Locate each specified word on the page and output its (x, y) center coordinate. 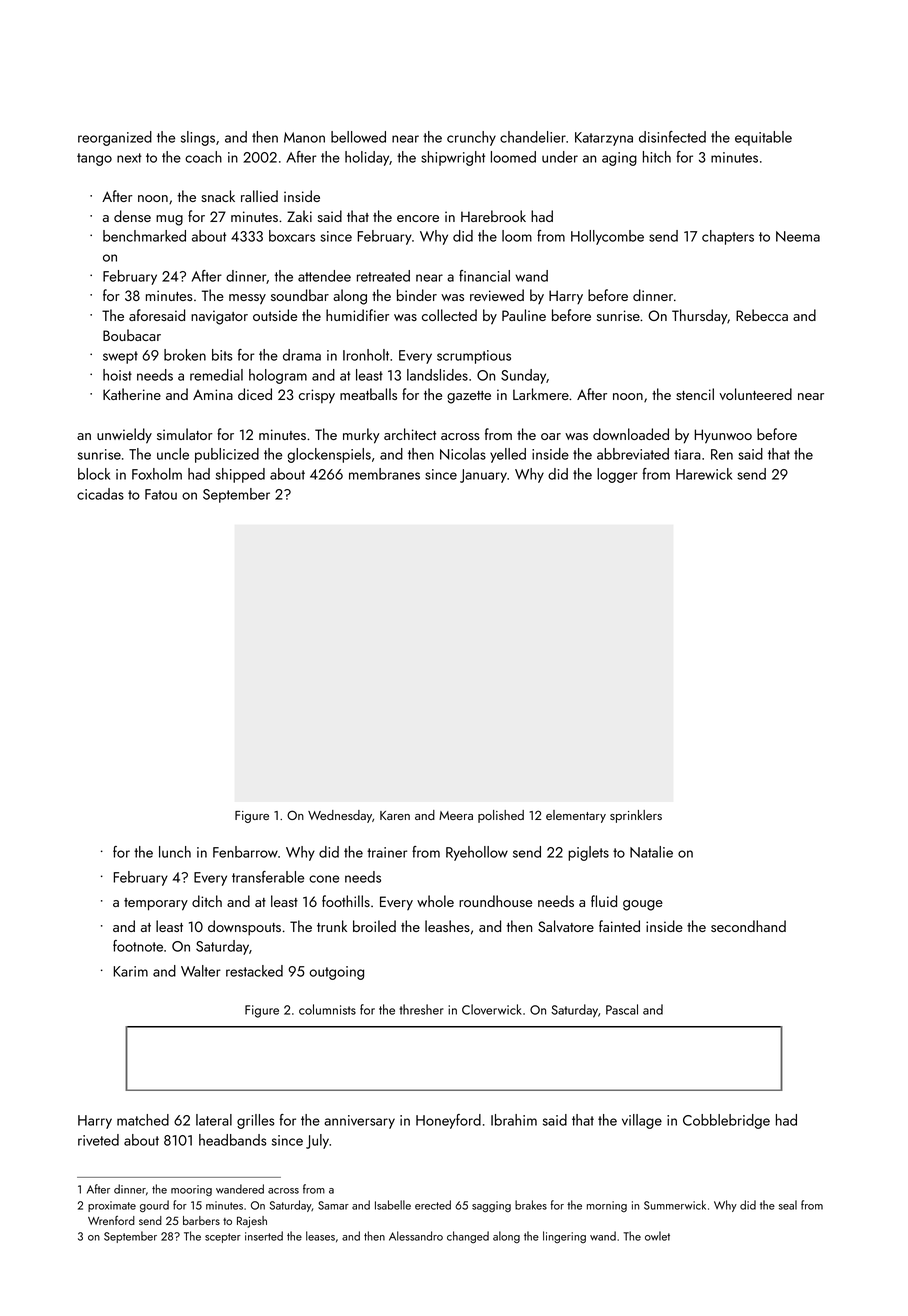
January (483, 476)
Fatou (161, 494)
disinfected (672, 137)
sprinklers (636, 816)
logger (617, 475)
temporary (156, 904)
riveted (98, 1140)
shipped (240, 475)
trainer (387, 852)
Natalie (651, 852)
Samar (333, 1205)
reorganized (115, 138)
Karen (395, 815)
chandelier (533, 137)
